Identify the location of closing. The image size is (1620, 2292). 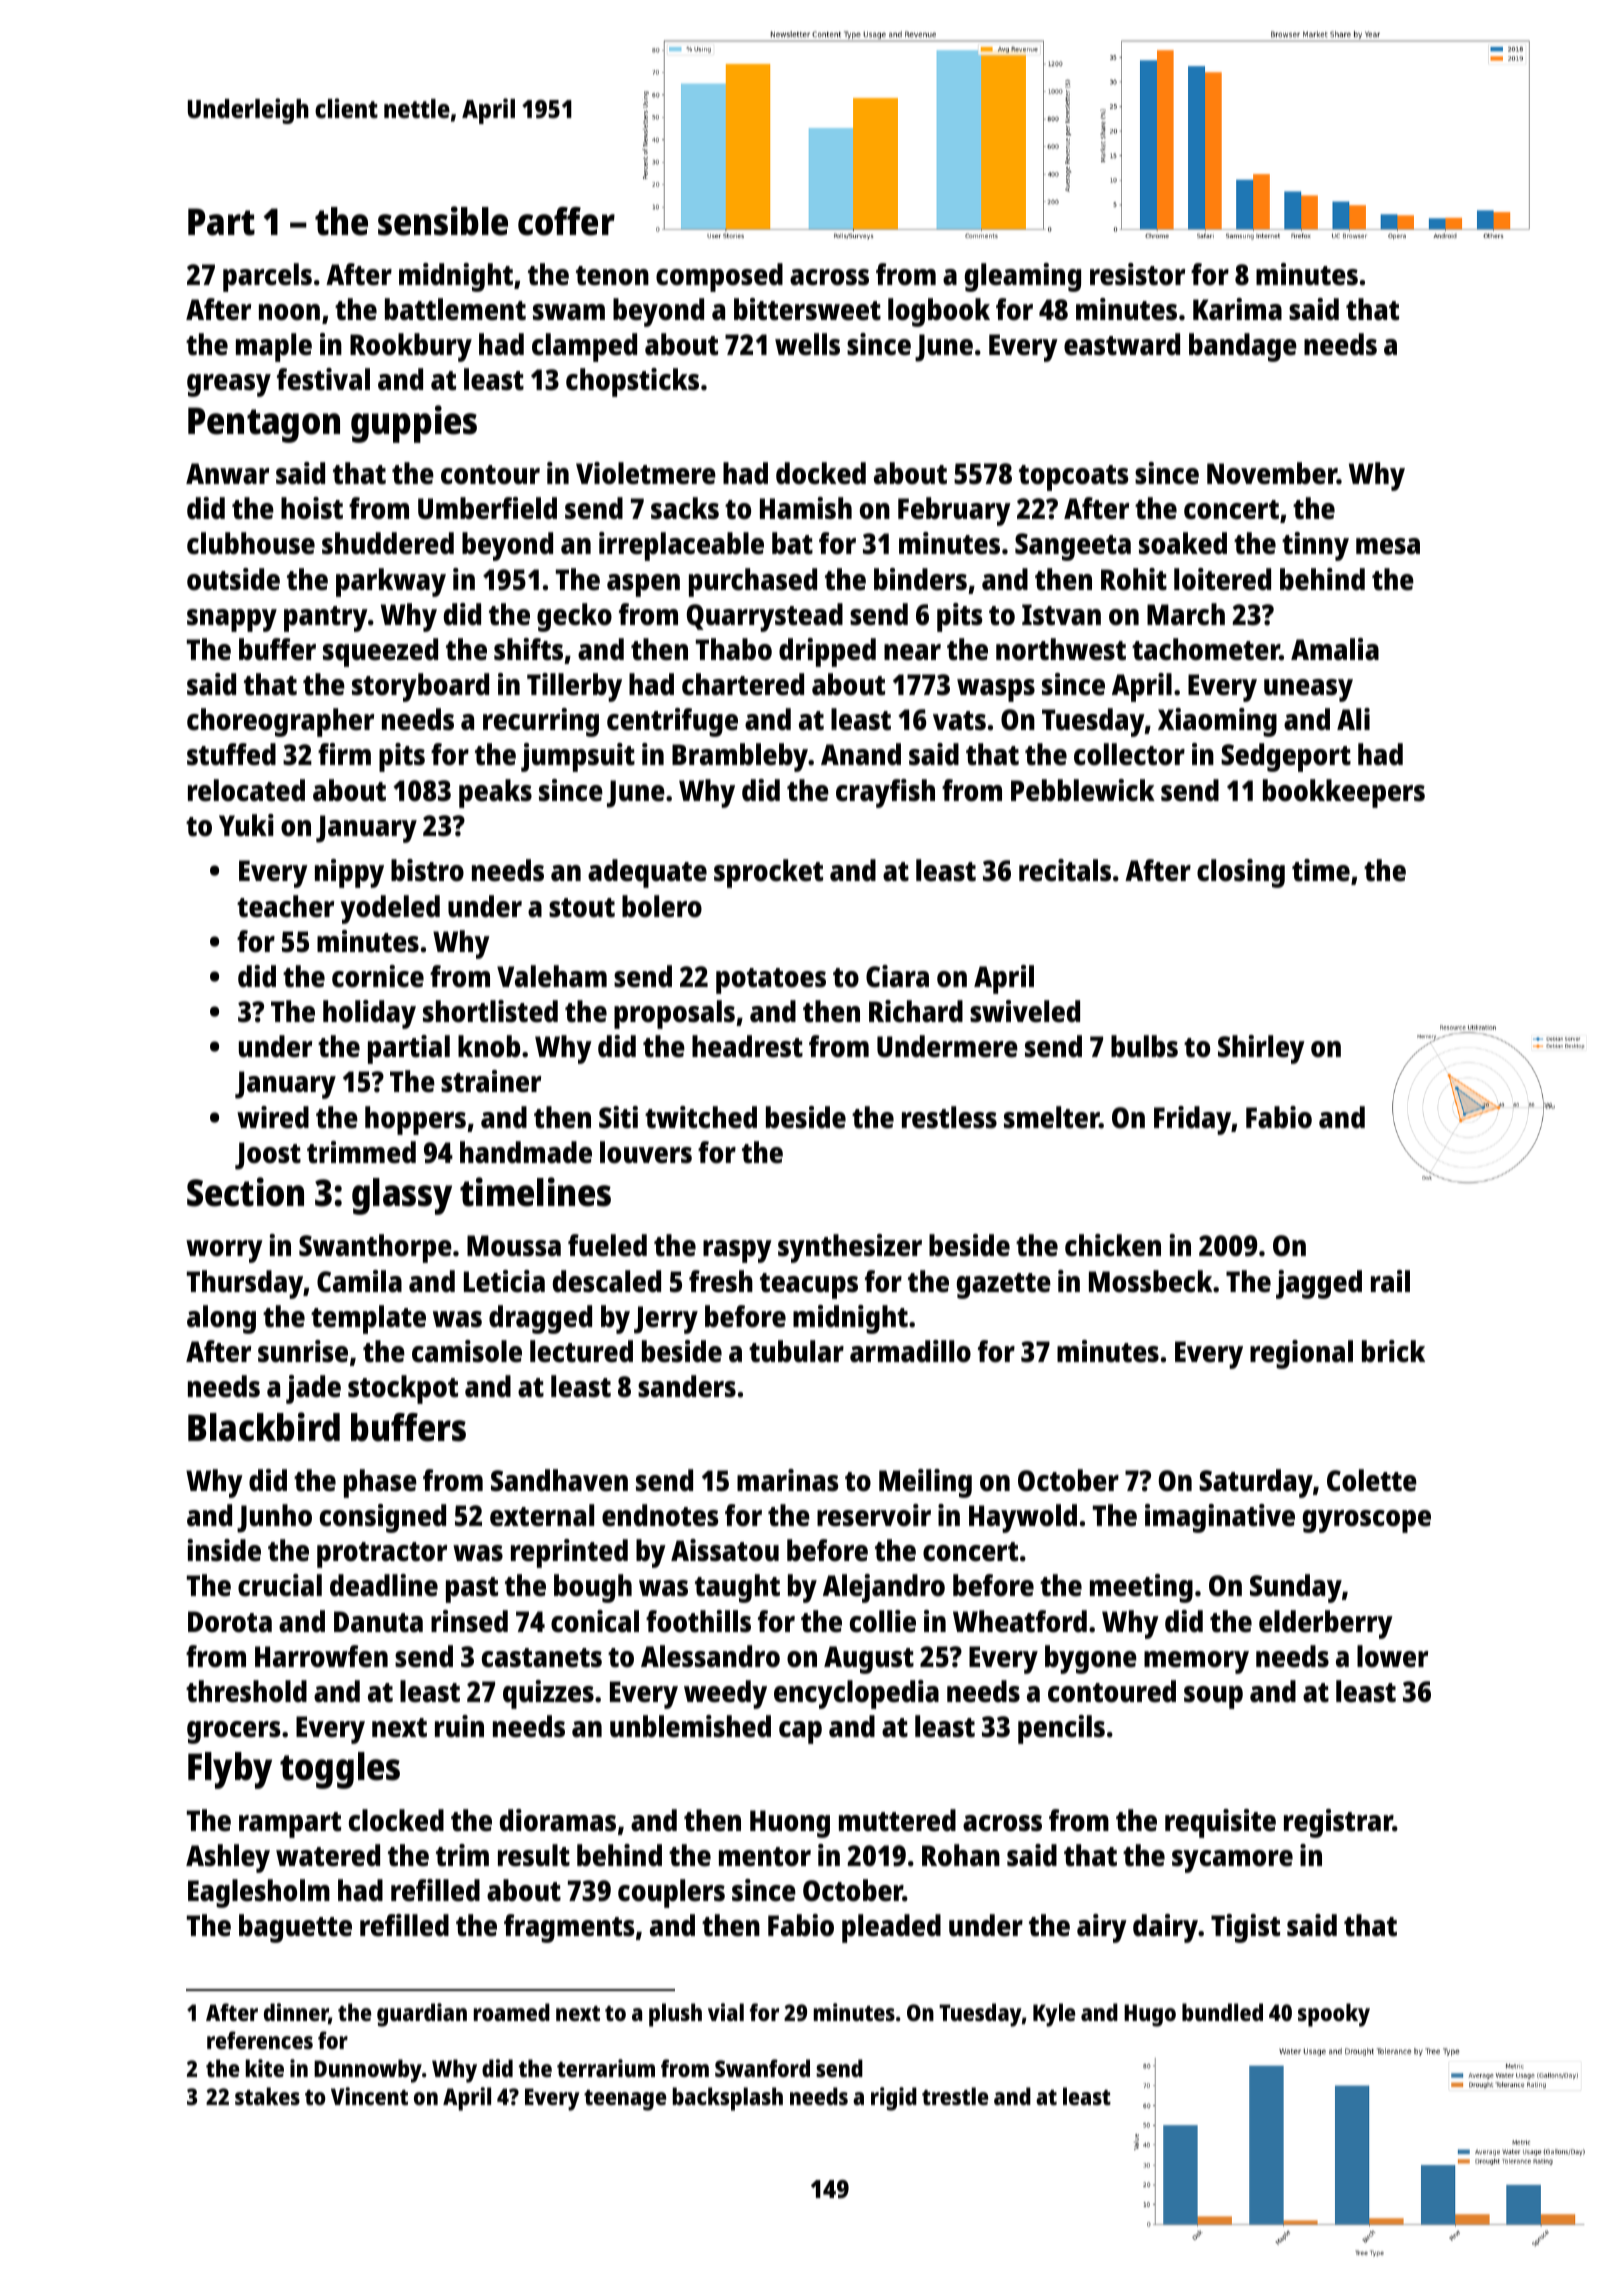
(1241, 873).
